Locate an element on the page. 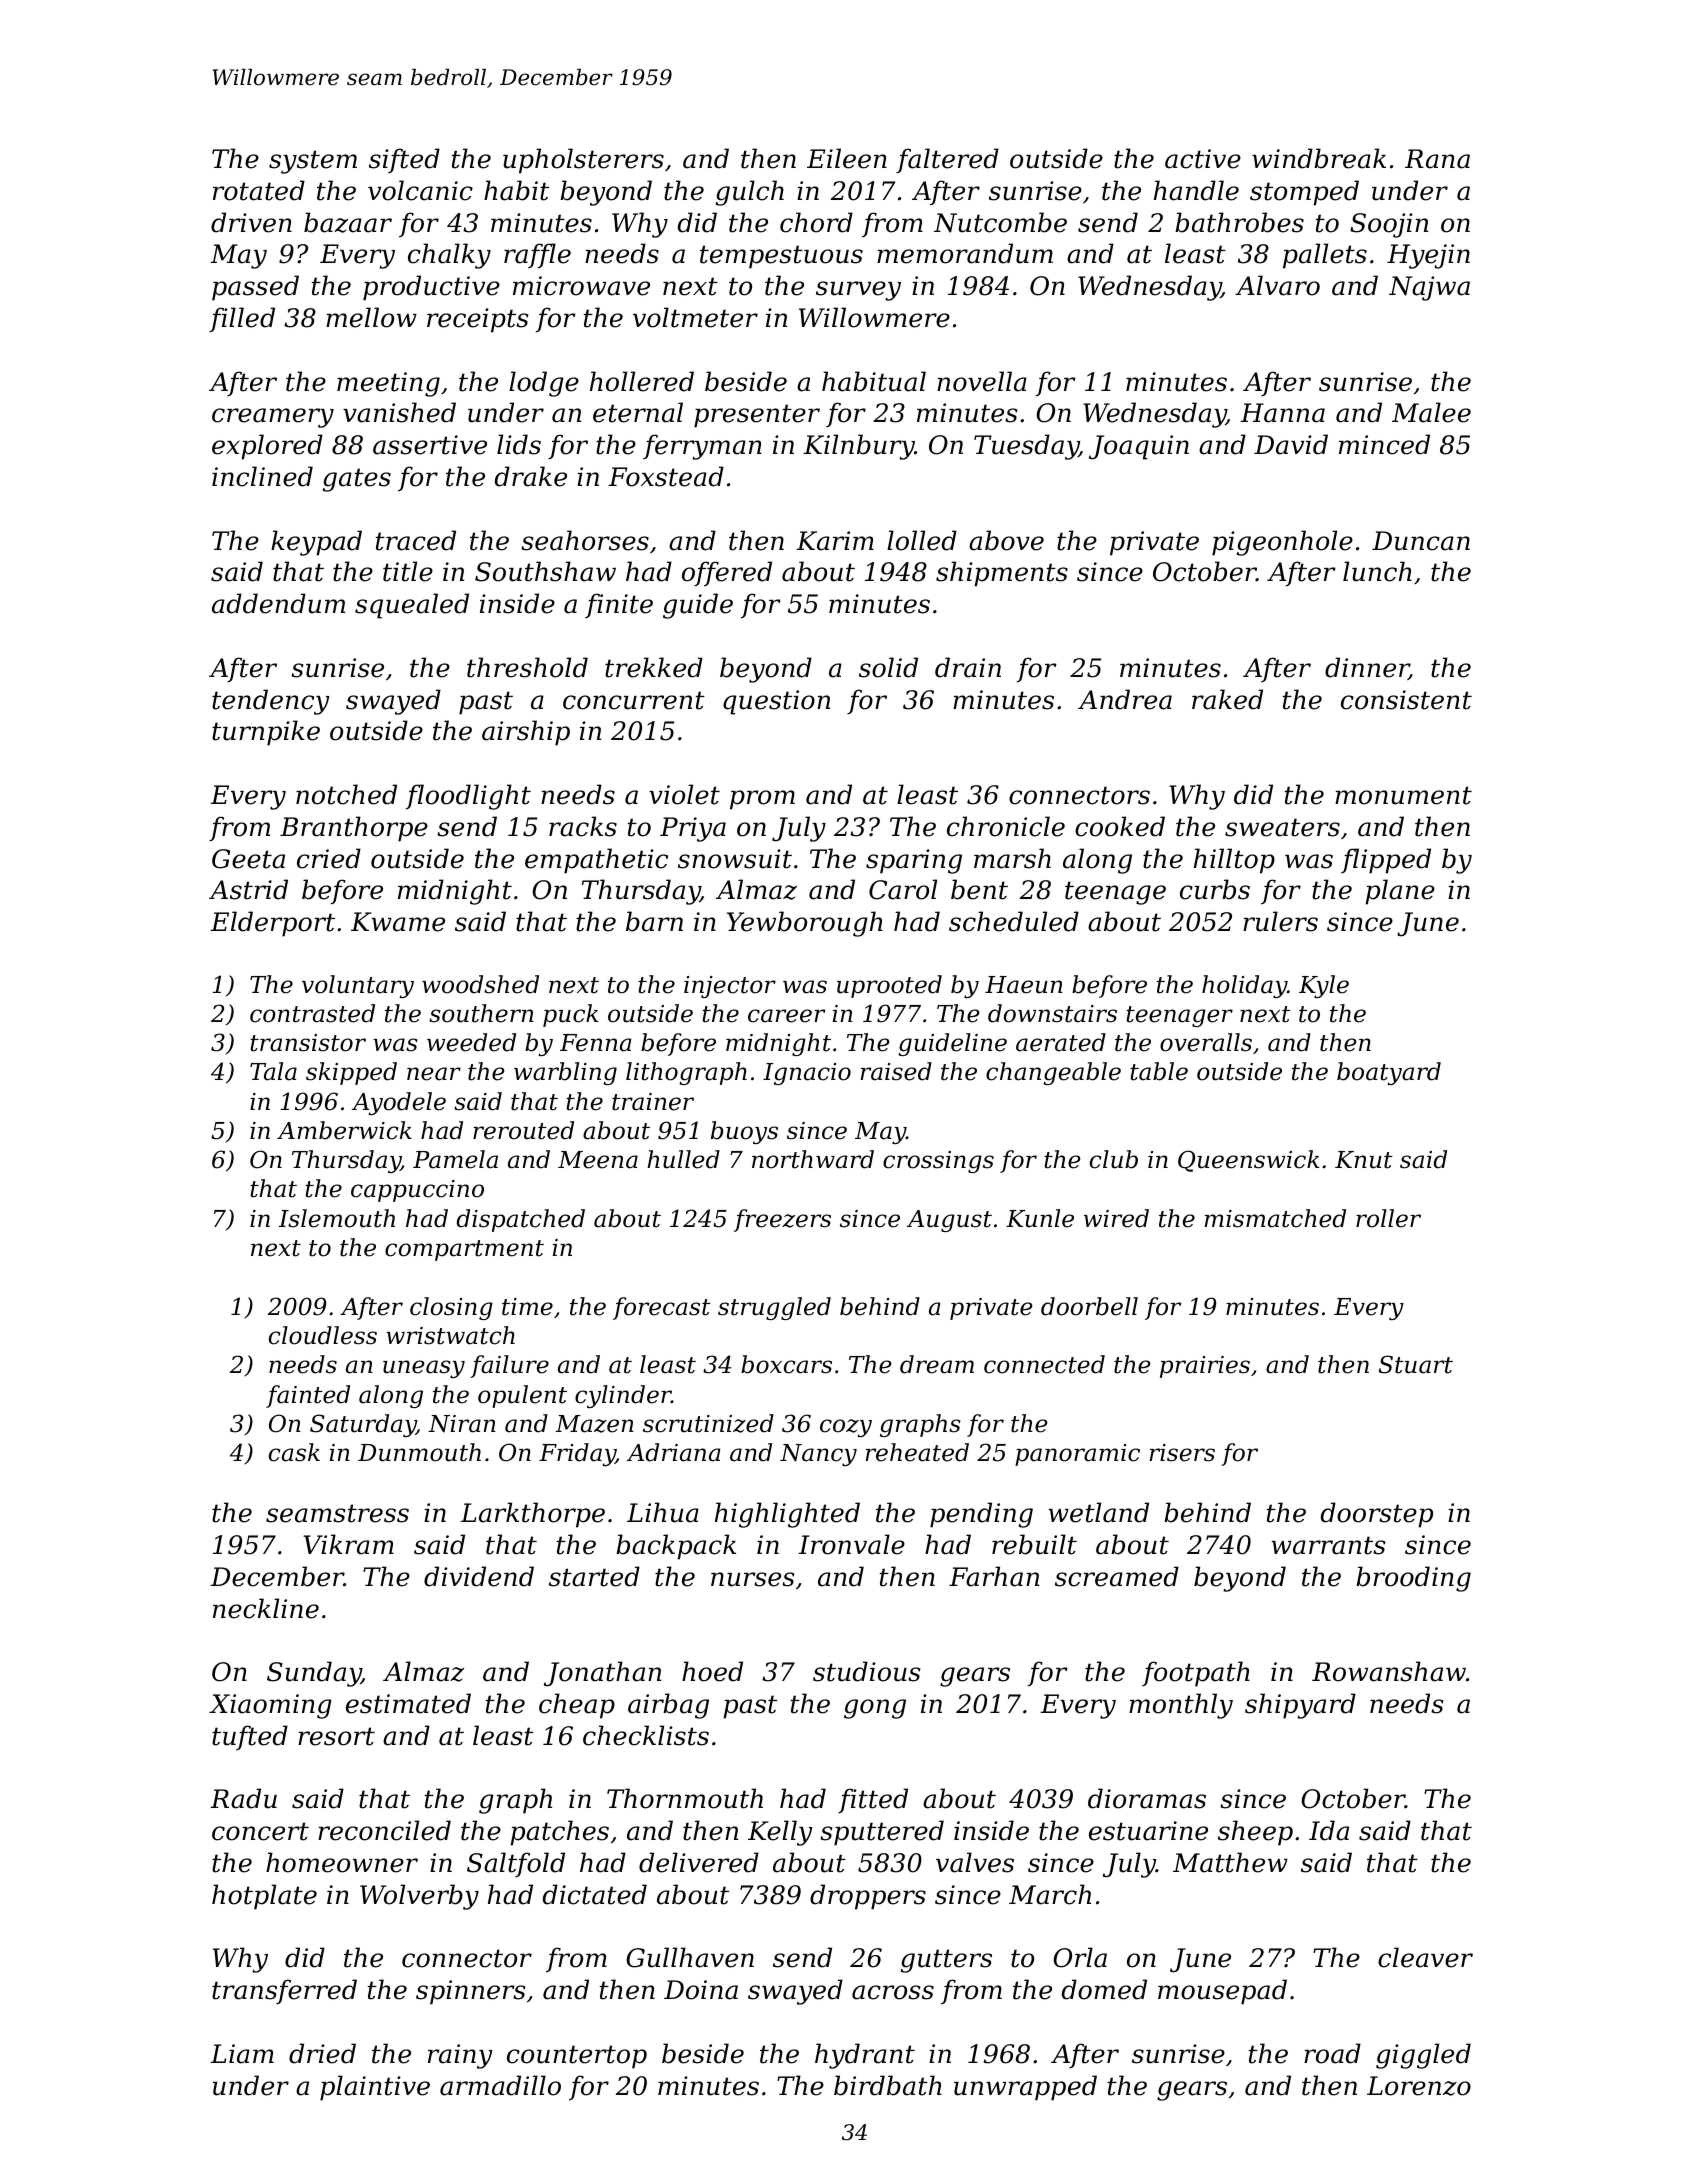  chalky is located at coordinates (449, 256).
